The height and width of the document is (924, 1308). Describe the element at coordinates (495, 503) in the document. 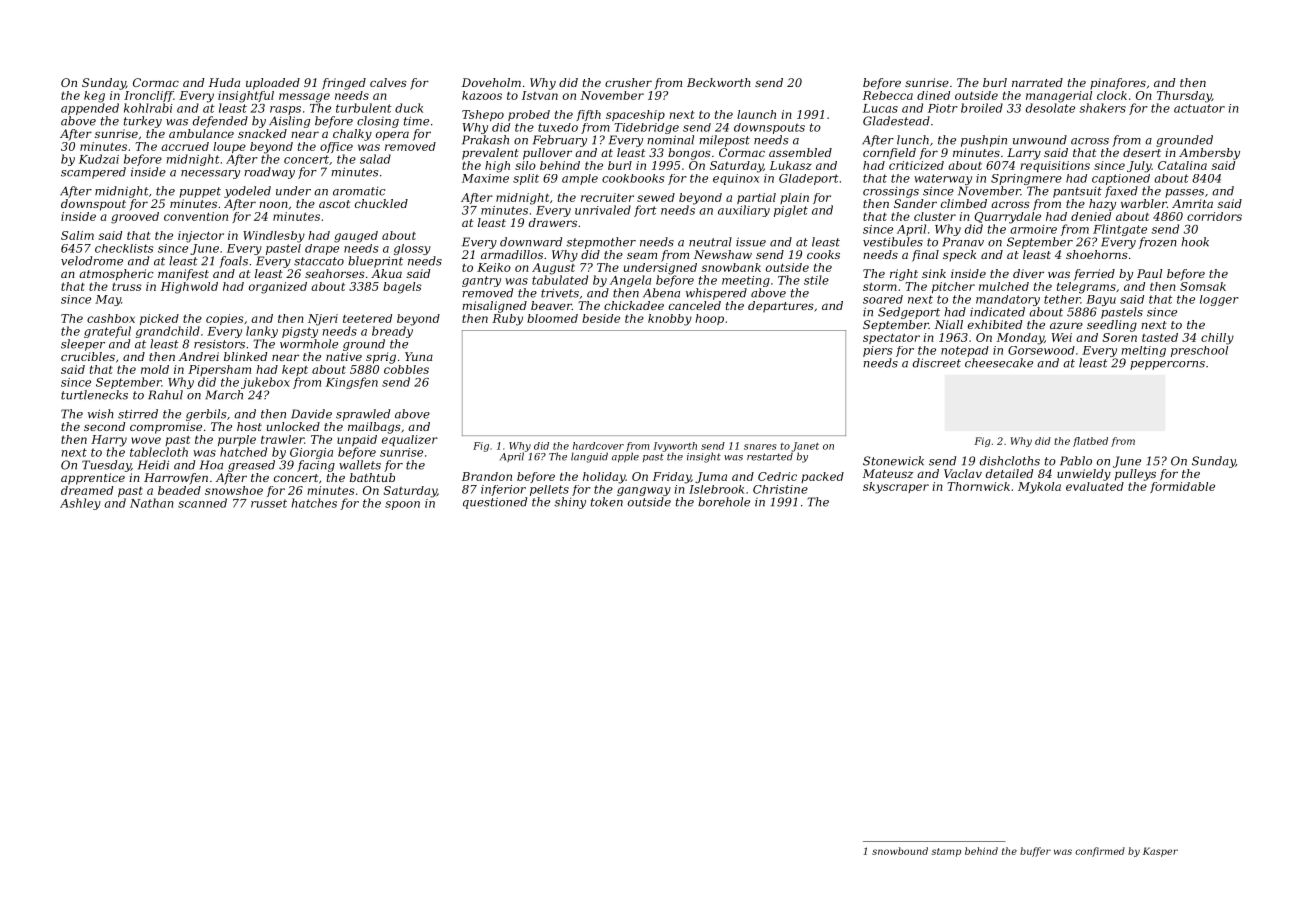

I see `questioned` at that location.
